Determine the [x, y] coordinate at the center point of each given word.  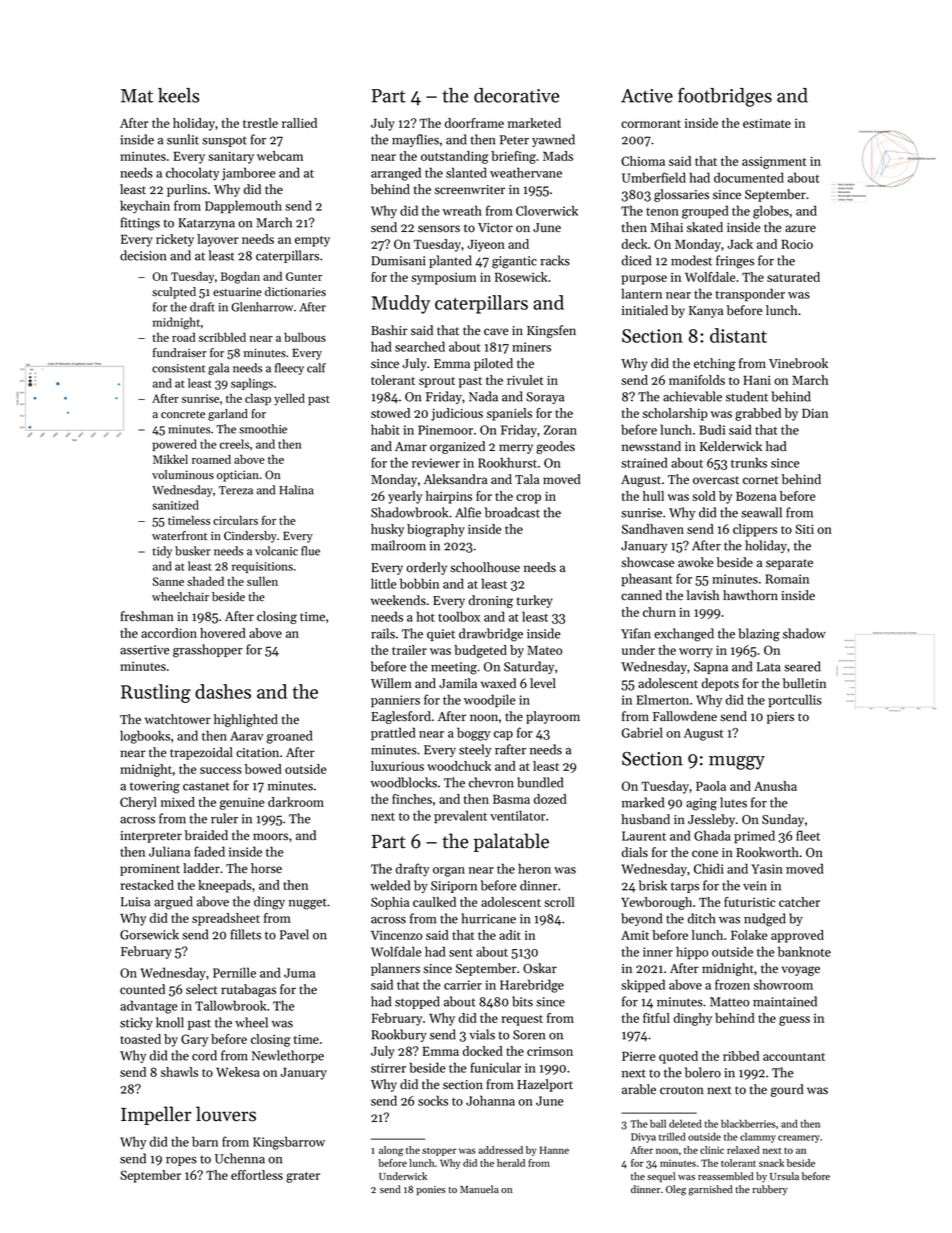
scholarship [675, 414]
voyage [801, 971]
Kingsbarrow [289, 1143]
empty [312, 241]
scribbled [222, 337]
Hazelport [545, 1085]
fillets [245, 934]
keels [178, 95]
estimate [767, 123]
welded [390, 885]
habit [385, 429]
